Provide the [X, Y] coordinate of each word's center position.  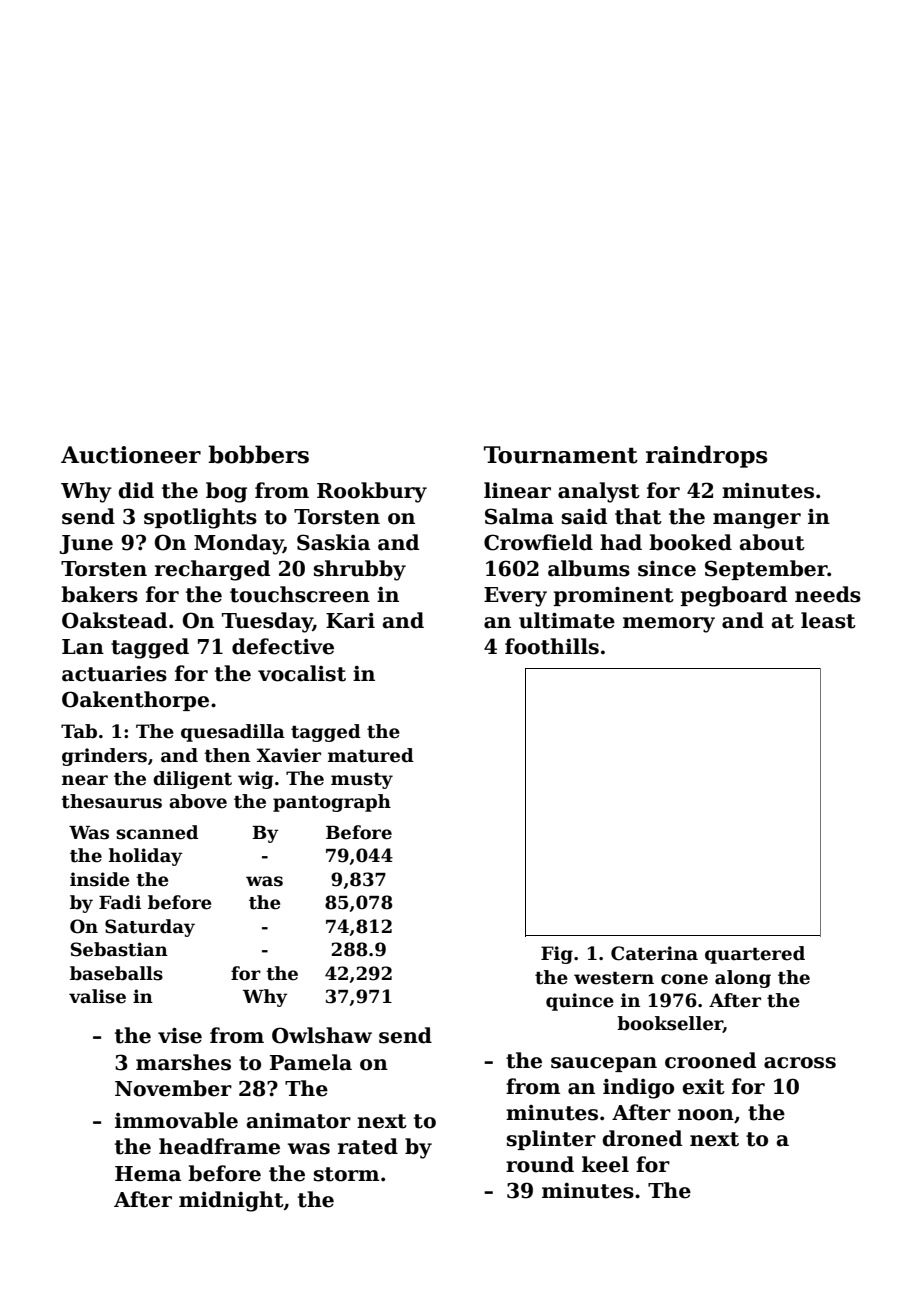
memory [669, 625]
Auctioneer [131, 455]
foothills [552, 646]
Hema [148, 1174]
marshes [183, 1062]
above [198, 801]
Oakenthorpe [135, 701]
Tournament [561, 455]
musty [362, 781]
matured [371, 755]
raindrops [706, 456]
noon [706, 1115]
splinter [551, 1140]
